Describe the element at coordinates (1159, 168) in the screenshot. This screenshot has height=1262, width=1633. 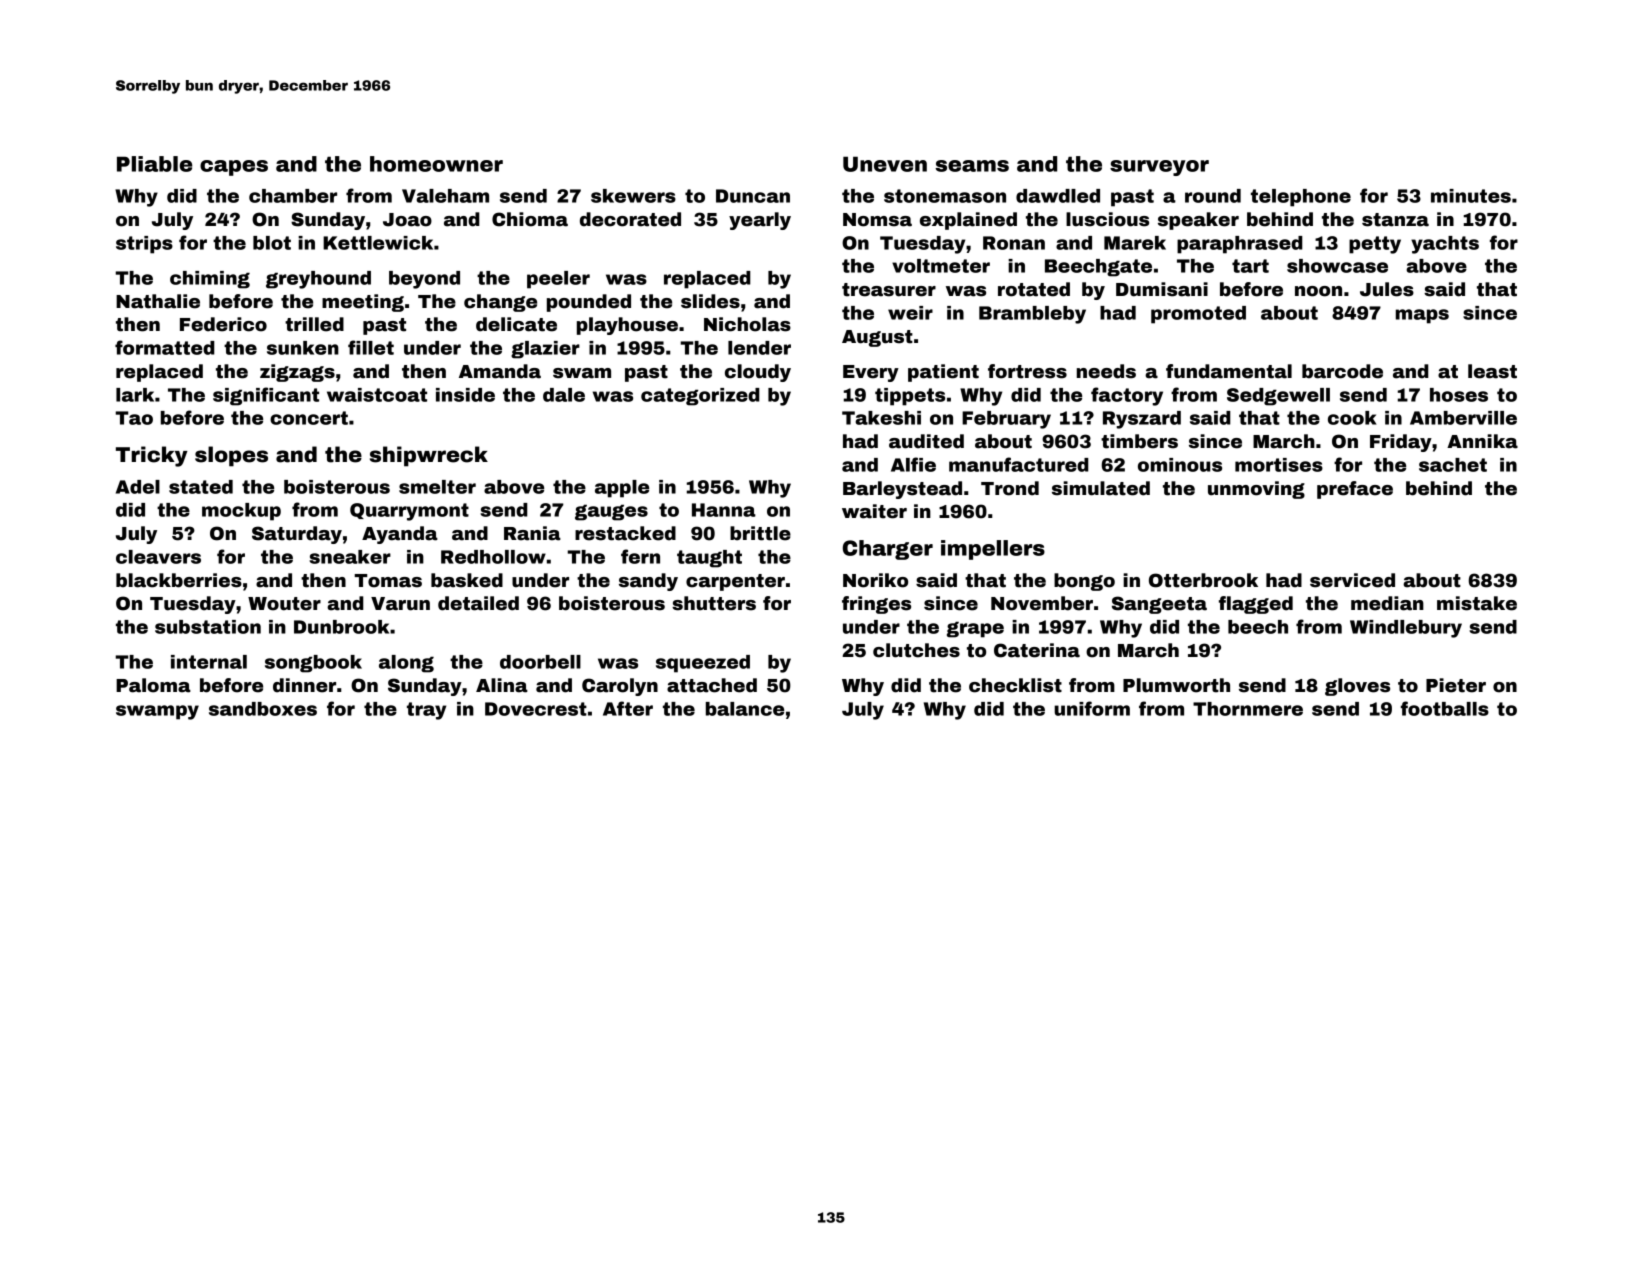
I see `surveyor` at that location.
